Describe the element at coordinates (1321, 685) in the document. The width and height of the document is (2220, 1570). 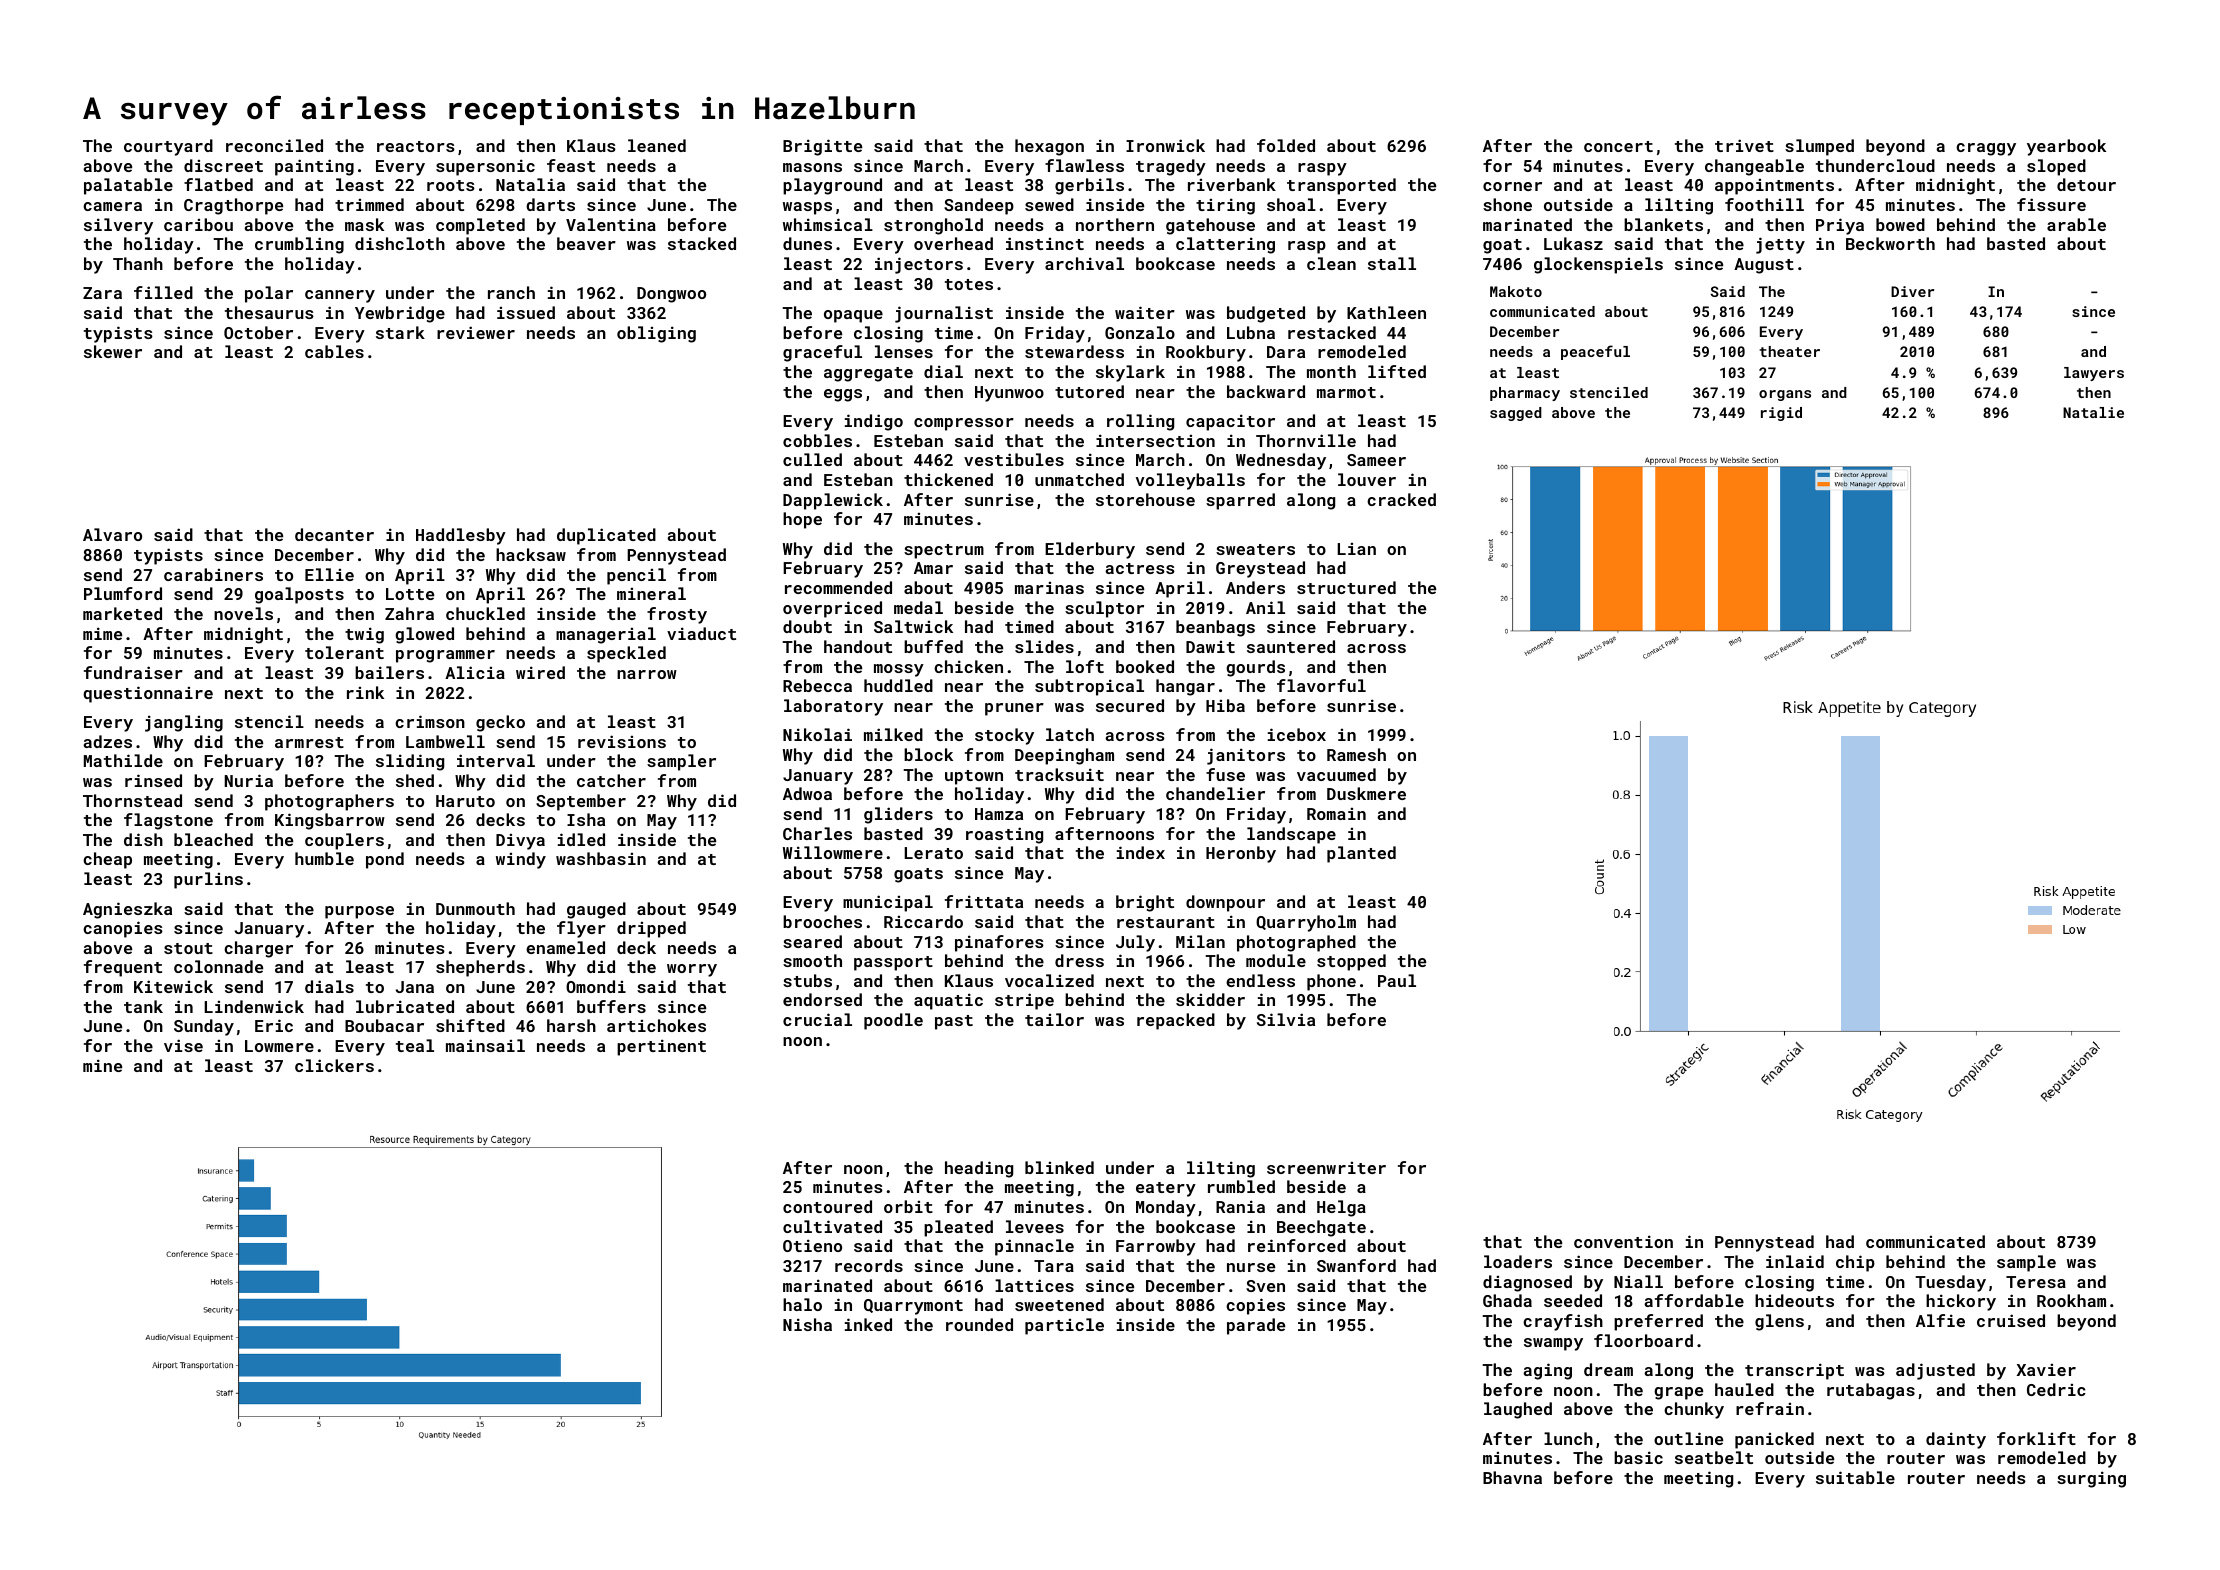
I see `flavorful` at that location.
